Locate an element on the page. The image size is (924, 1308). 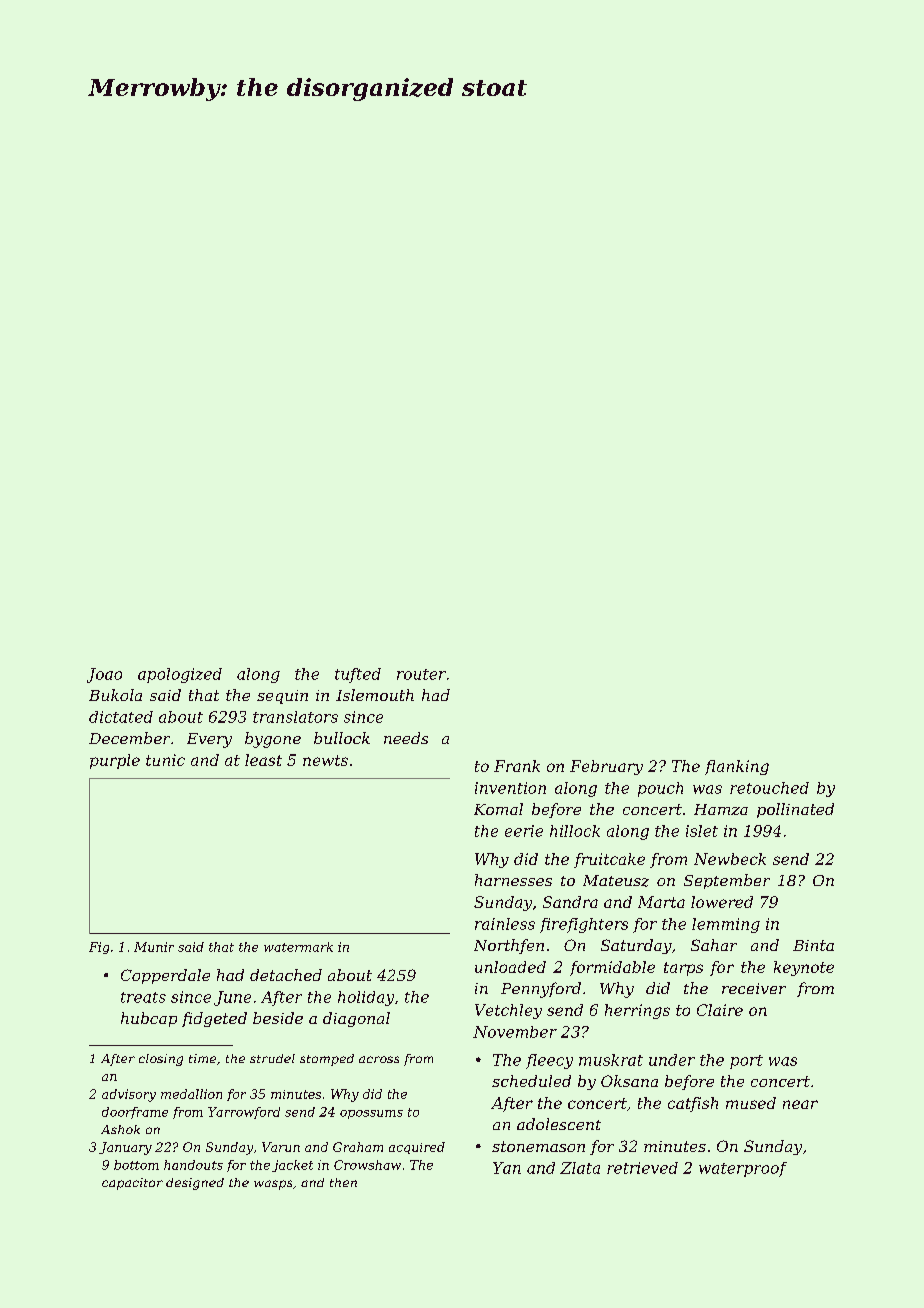
detached is located at coordinates (286, 975).
